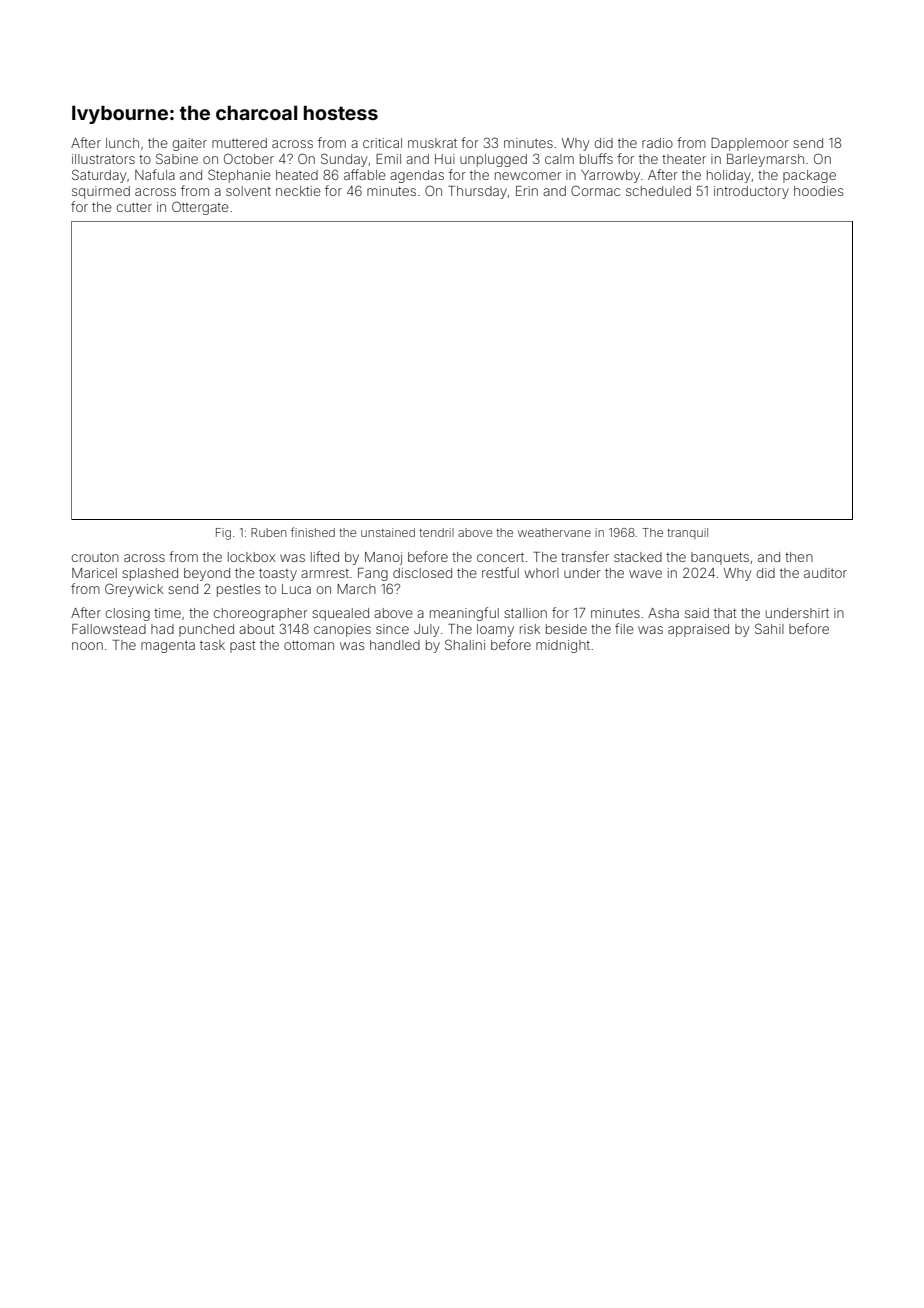 The image size is (924, 1308). Describe the element at coordinates (477, 192) in the image. I see `Thursday` at that location.
